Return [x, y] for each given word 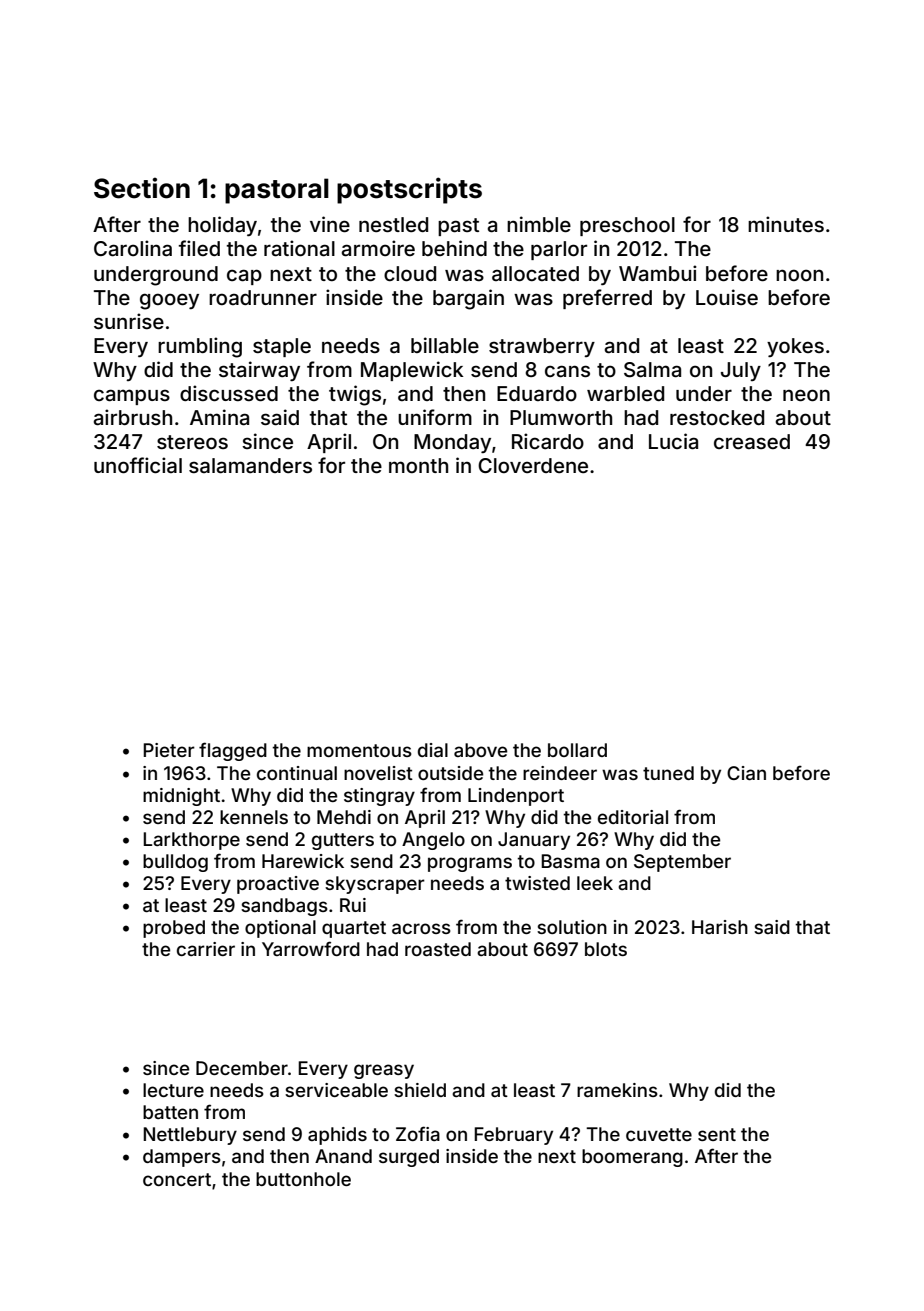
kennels [254, 817]
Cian [746, 773]
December [242, 1068]
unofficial [138, 465]
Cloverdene [533, 465]
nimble [539, 224]
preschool [627, 226]
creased [752, 441]
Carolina [133, 248]
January [534, 841]
